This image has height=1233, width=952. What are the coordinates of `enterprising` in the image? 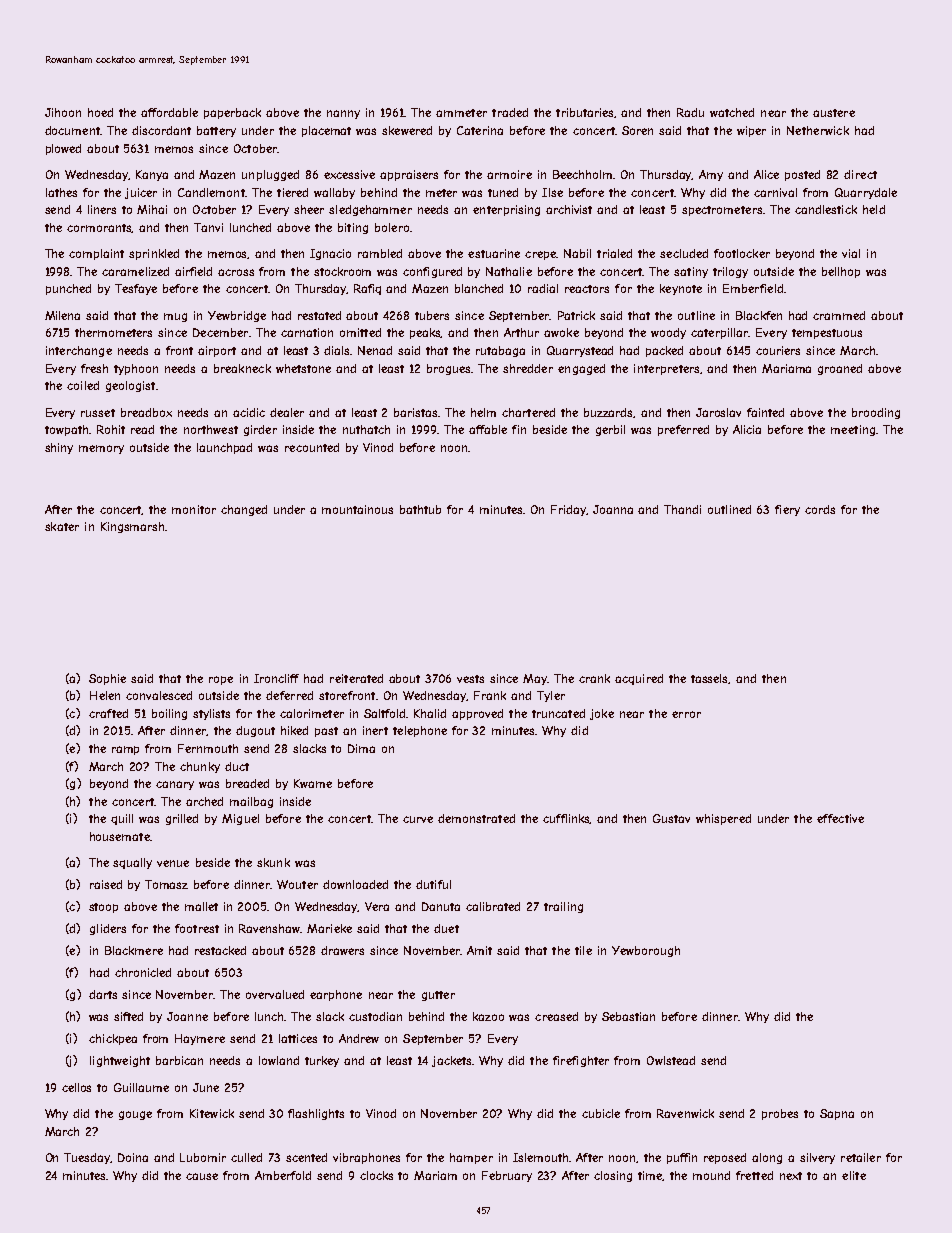 It's located at (506, 210).
